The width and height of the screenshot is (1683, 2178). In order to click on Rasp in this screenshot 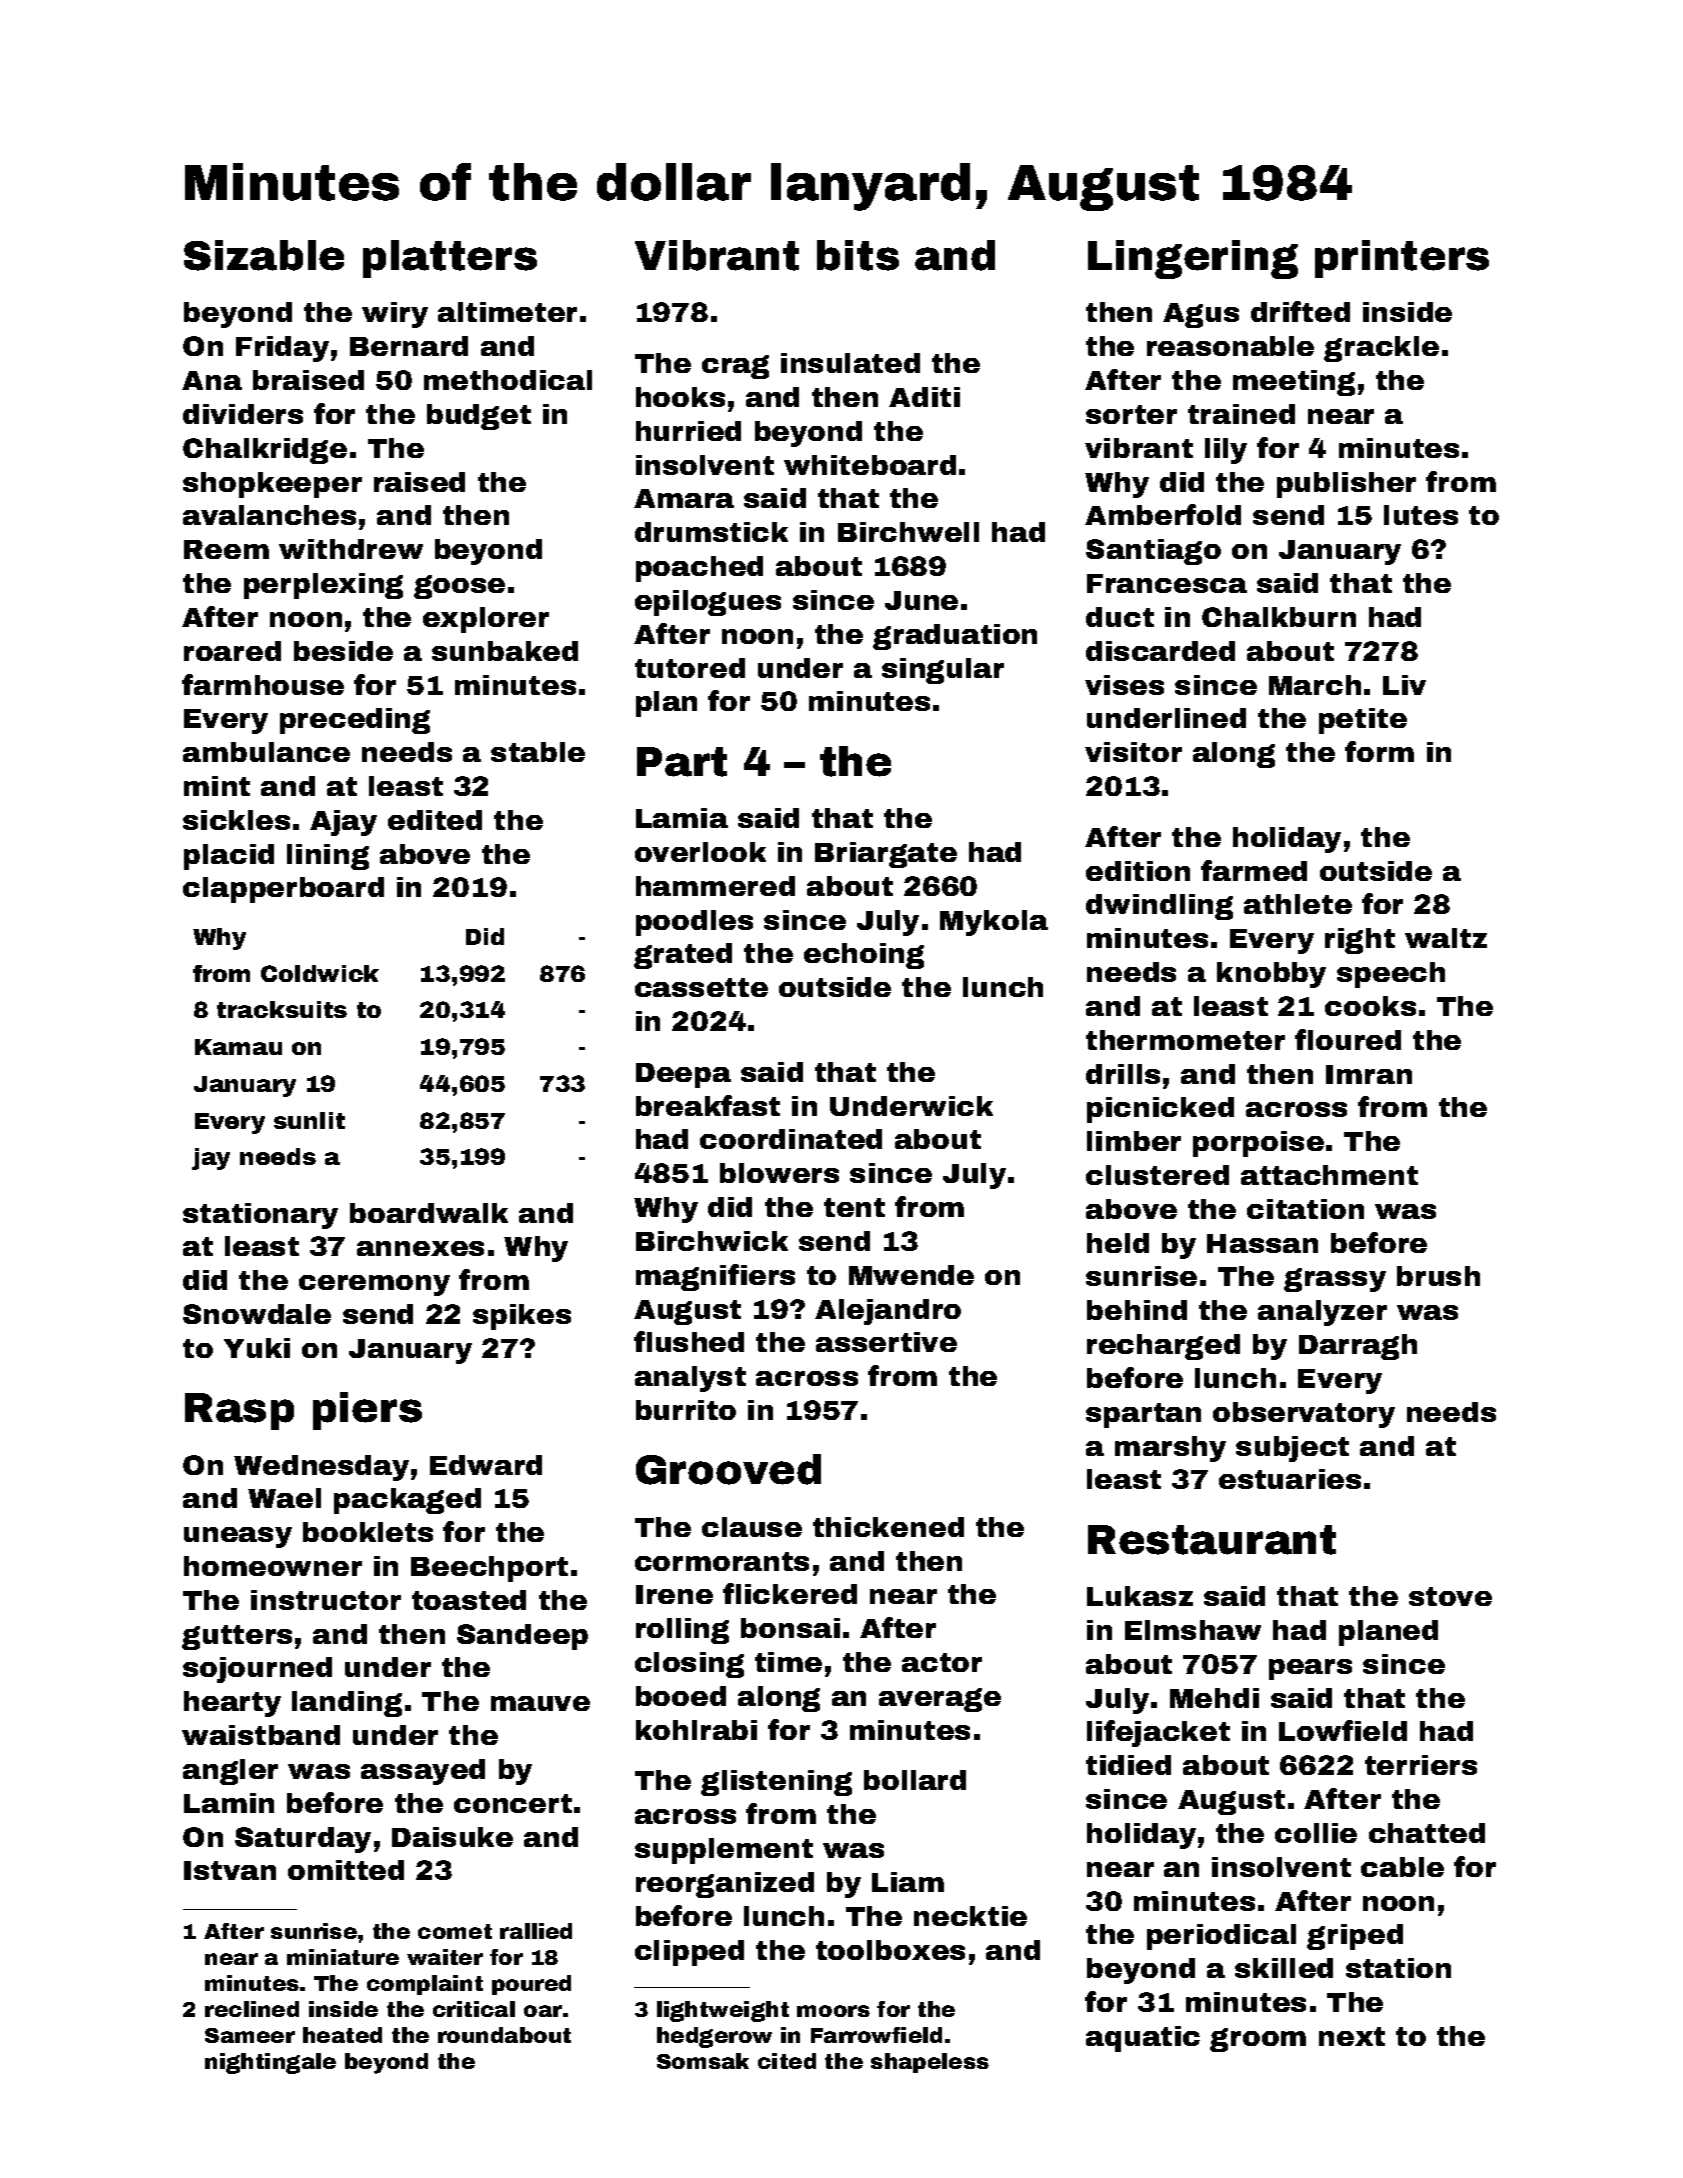, I will do `click(239, 1411)`.
